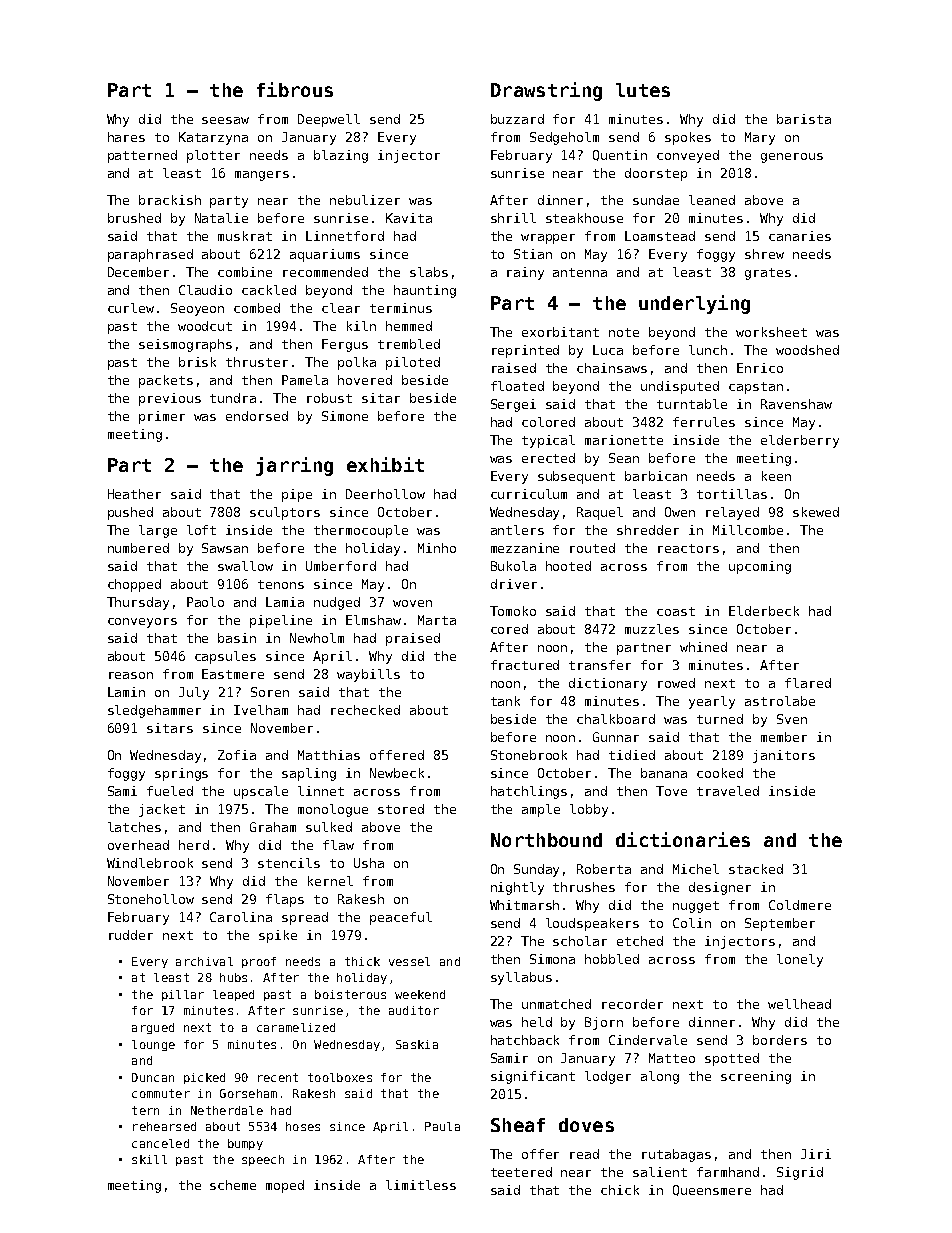 Image resolution: width=952 pixels, height=1233 pixels. I want to click on sledgehammer, so click(154, 711).
